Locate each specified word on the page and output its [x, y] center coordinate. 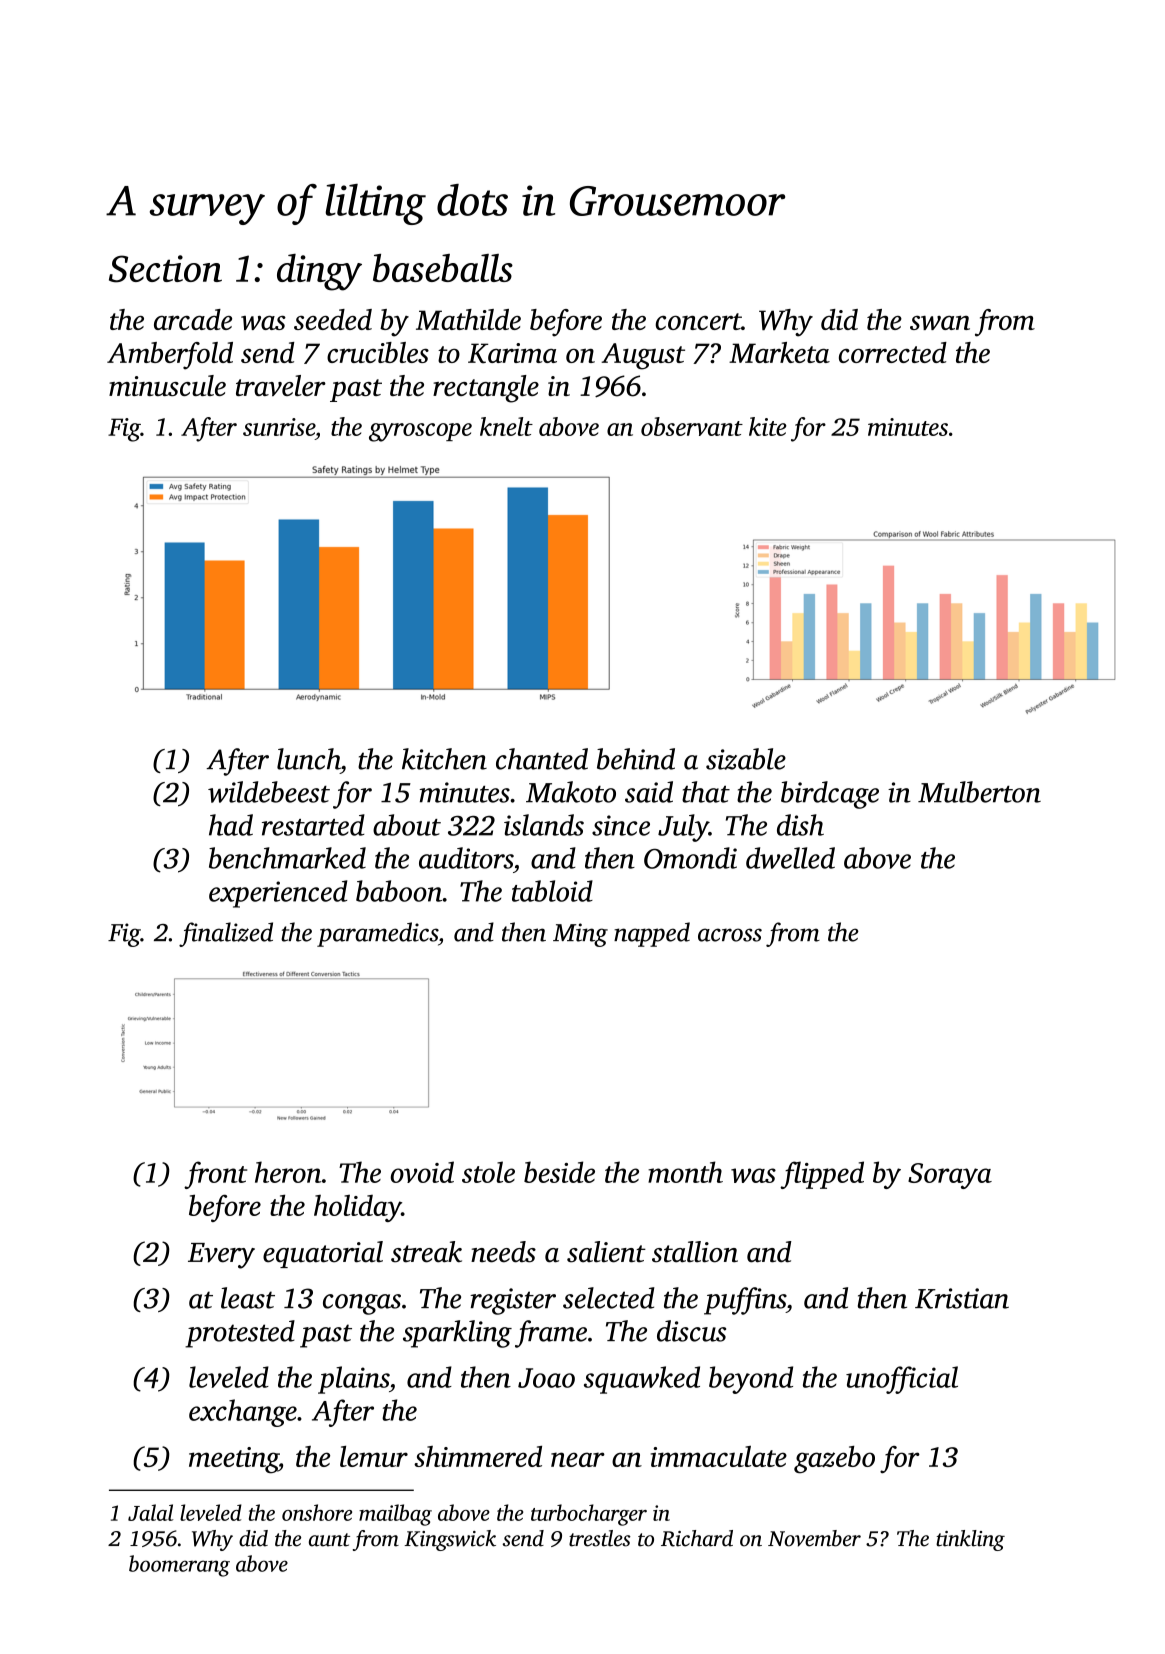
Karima [512, 353]
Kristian [962, 1298]
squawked [642, 1380]
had [231, 825]
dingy [319, 272]
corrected [893, 352]
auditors [466, 858]
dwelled [790, 858]
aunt [329, 1540]
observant [692, 426]
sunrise [279, 427]
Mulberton [979, 792]
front [215, 1175]
